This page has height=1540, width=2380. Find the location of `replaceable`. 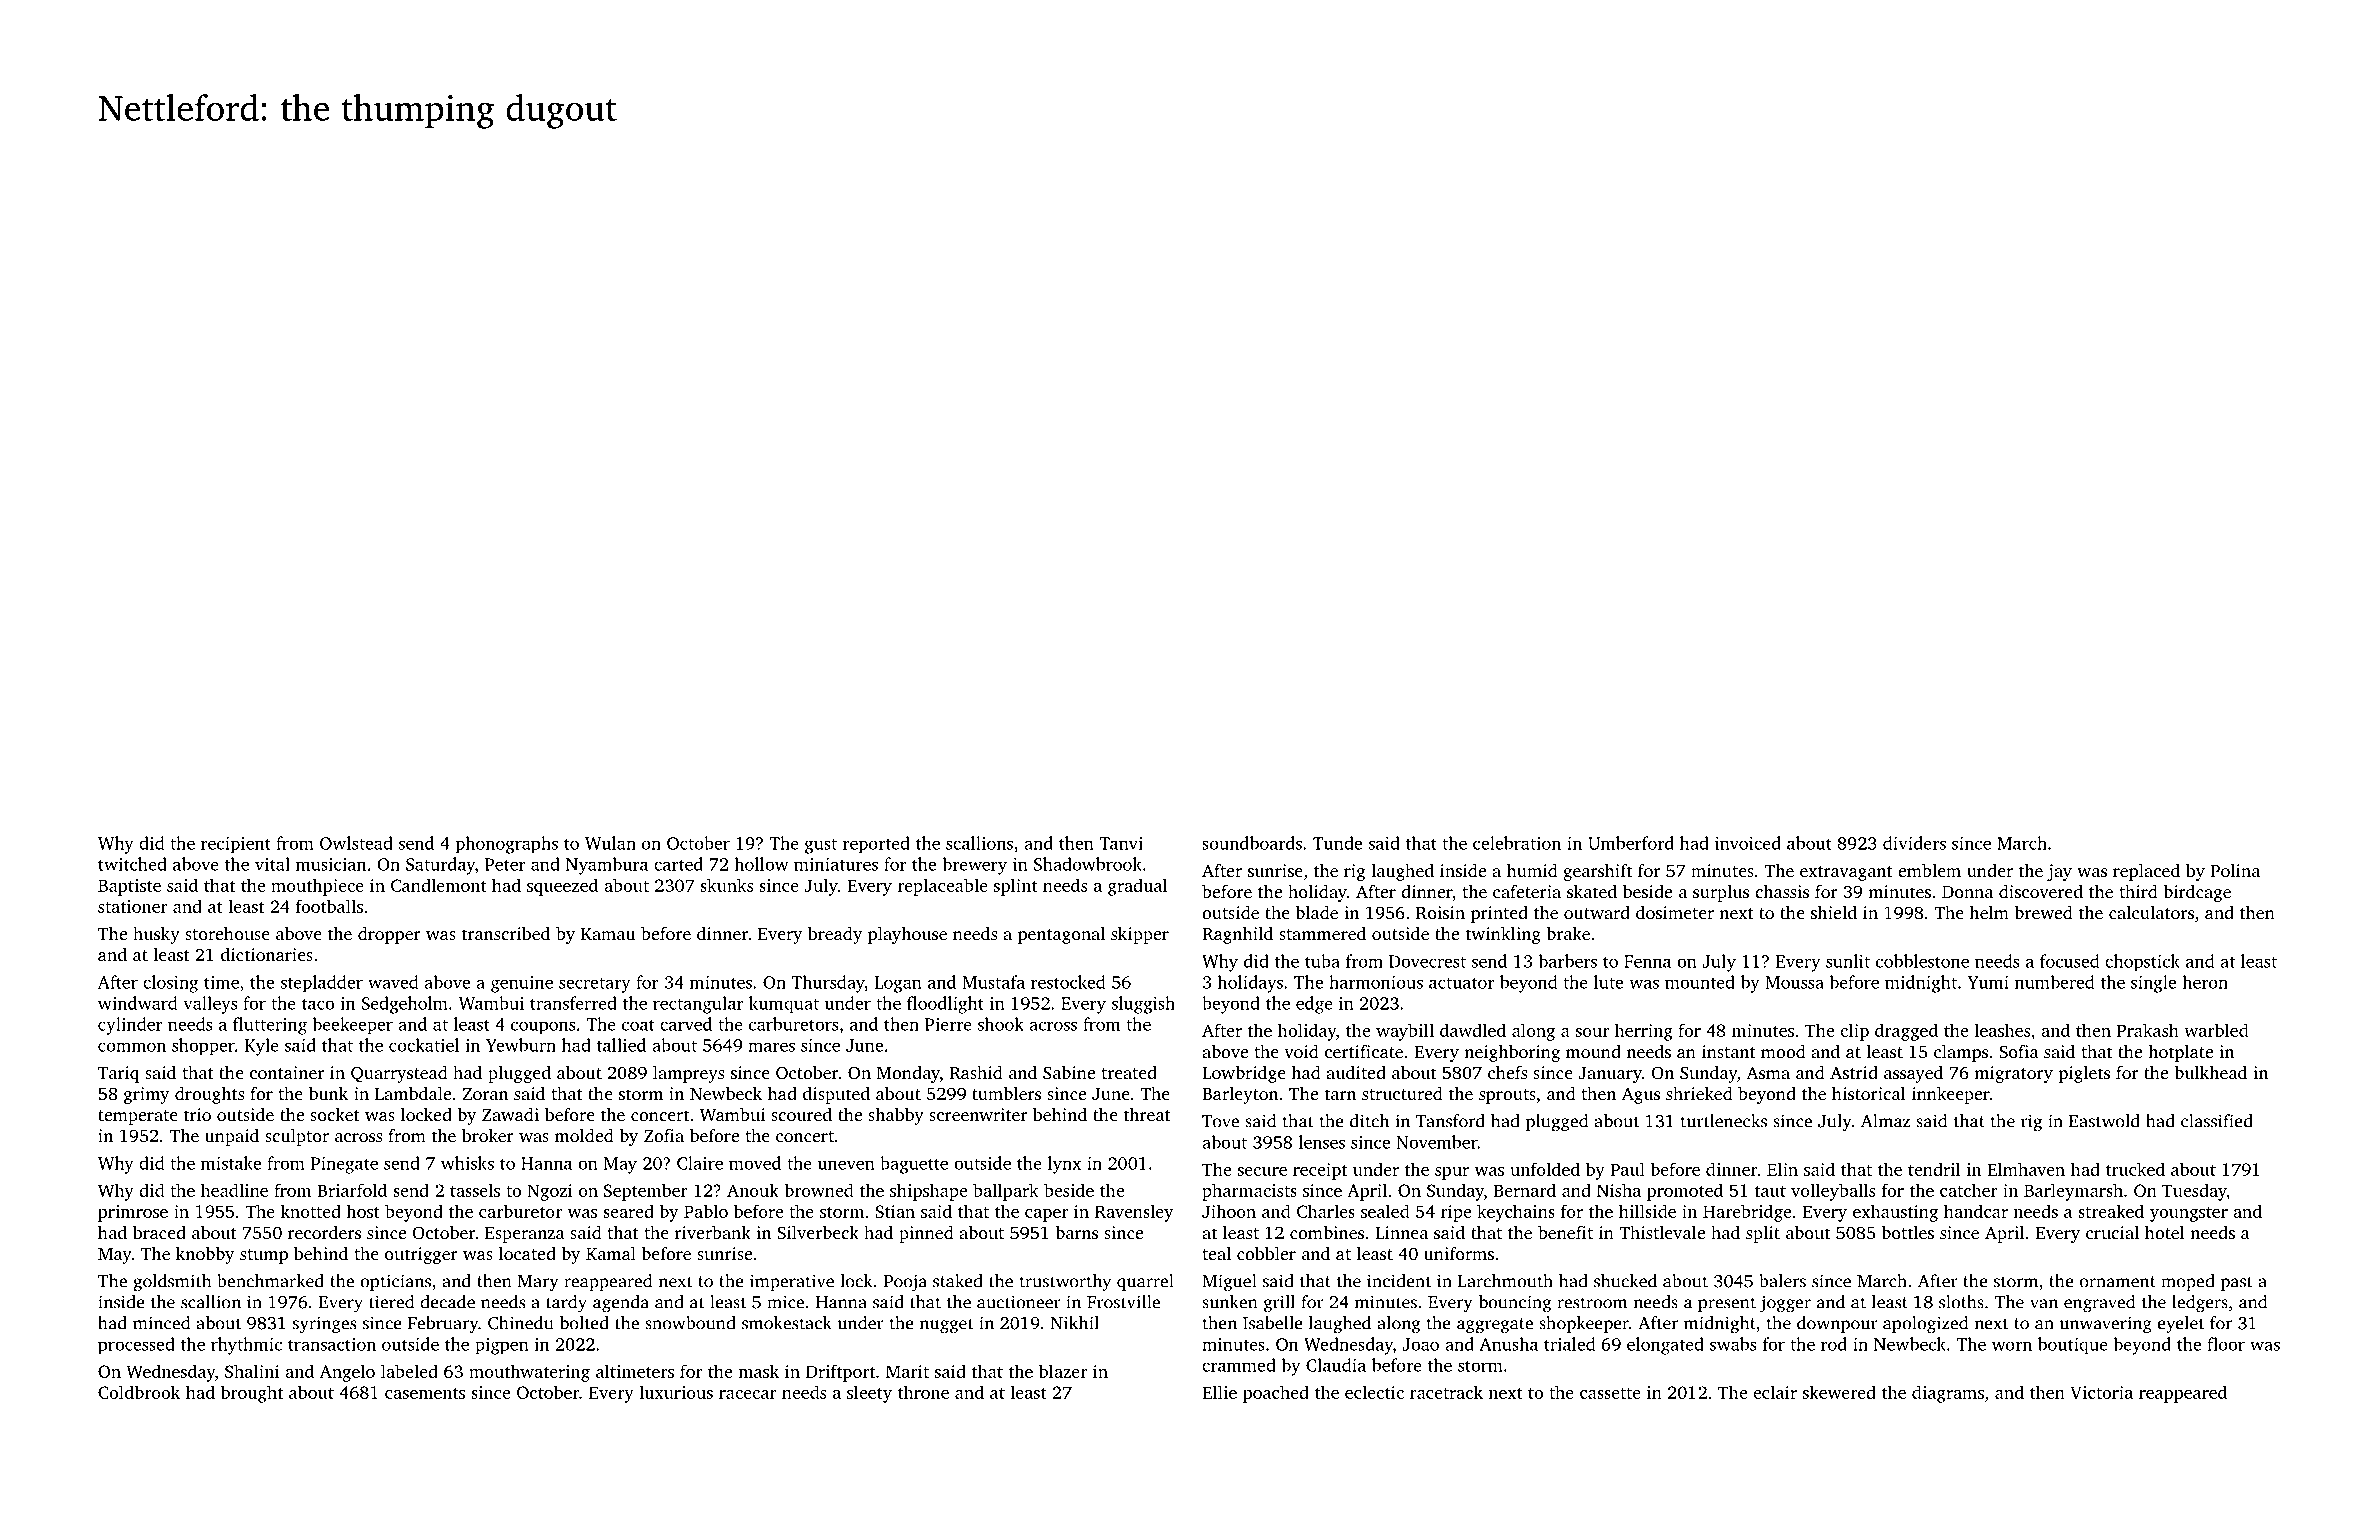

replaceable is located at coordinates (943, 887).
